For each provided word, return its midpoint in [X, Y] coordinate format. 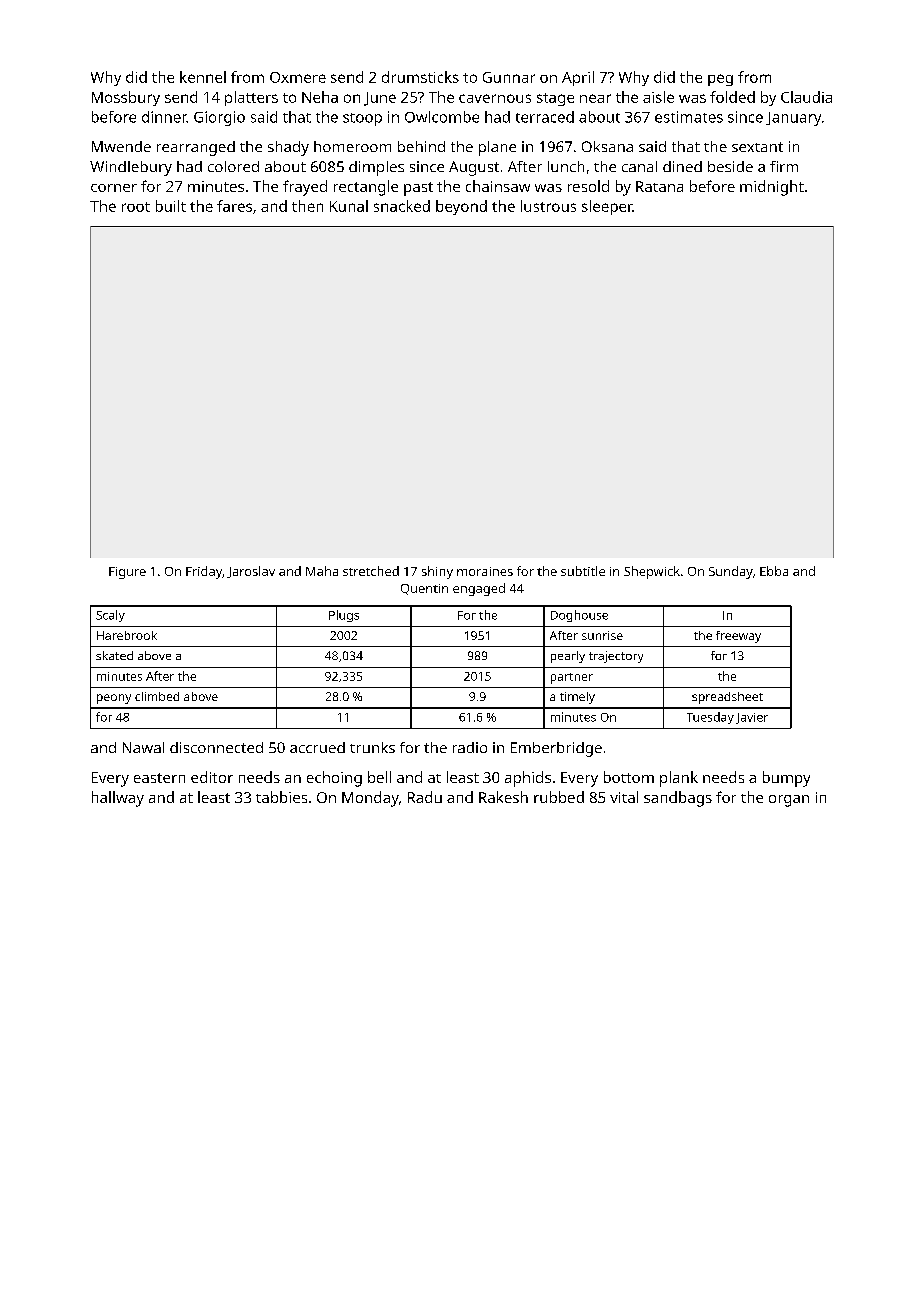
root [136, 207]
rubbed [559, 797]
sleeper [607, 207]
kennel [203, 77]
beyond [461, 207]
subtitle [583, 571]
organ [789, 801]
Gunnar [509, 77]
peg [720, 80]
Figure [127, 573]
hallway [118, 799]
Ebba [774, 571]
